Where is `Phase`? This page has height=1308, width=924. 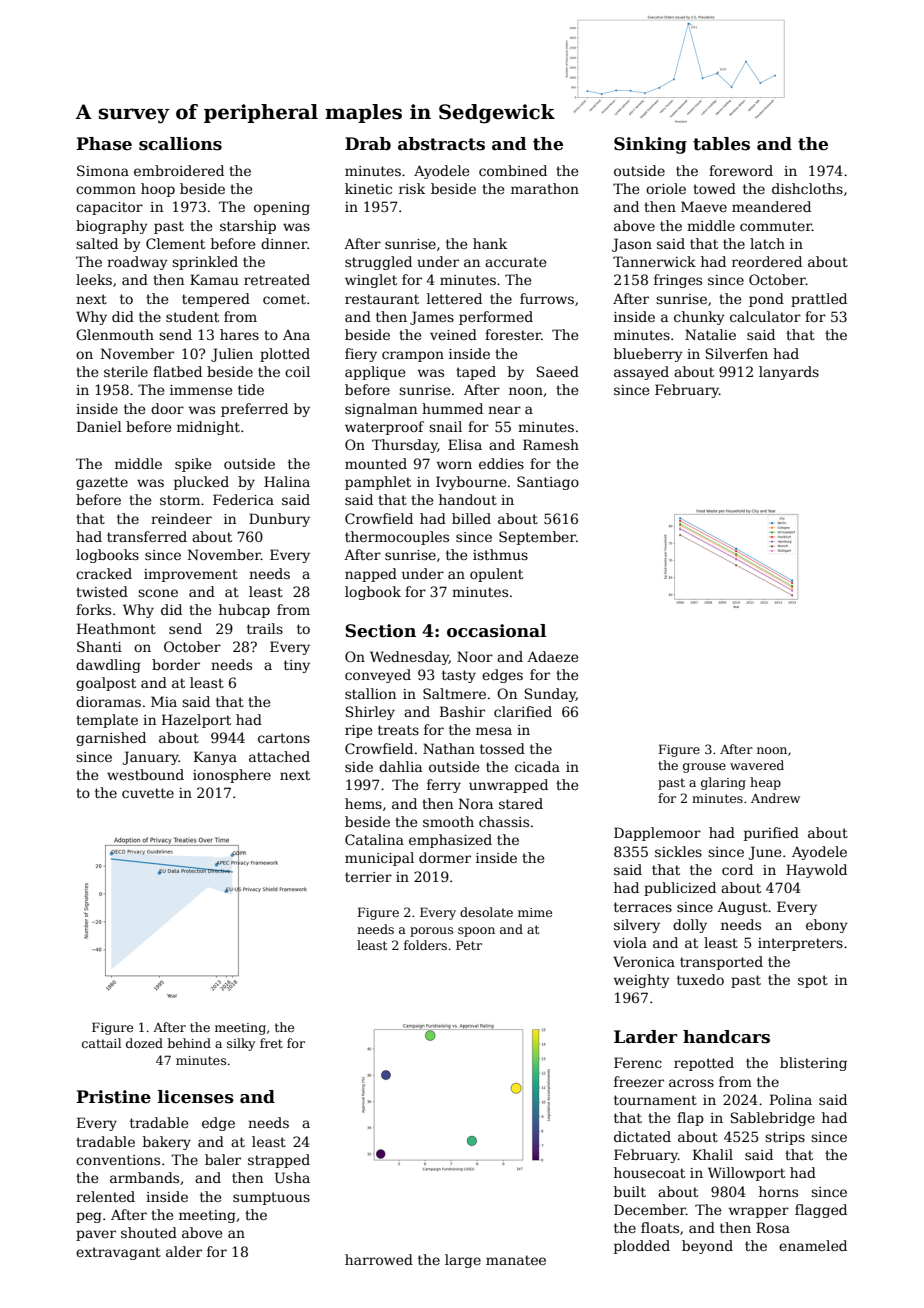 Phase is located at coordinates (104, 144).
